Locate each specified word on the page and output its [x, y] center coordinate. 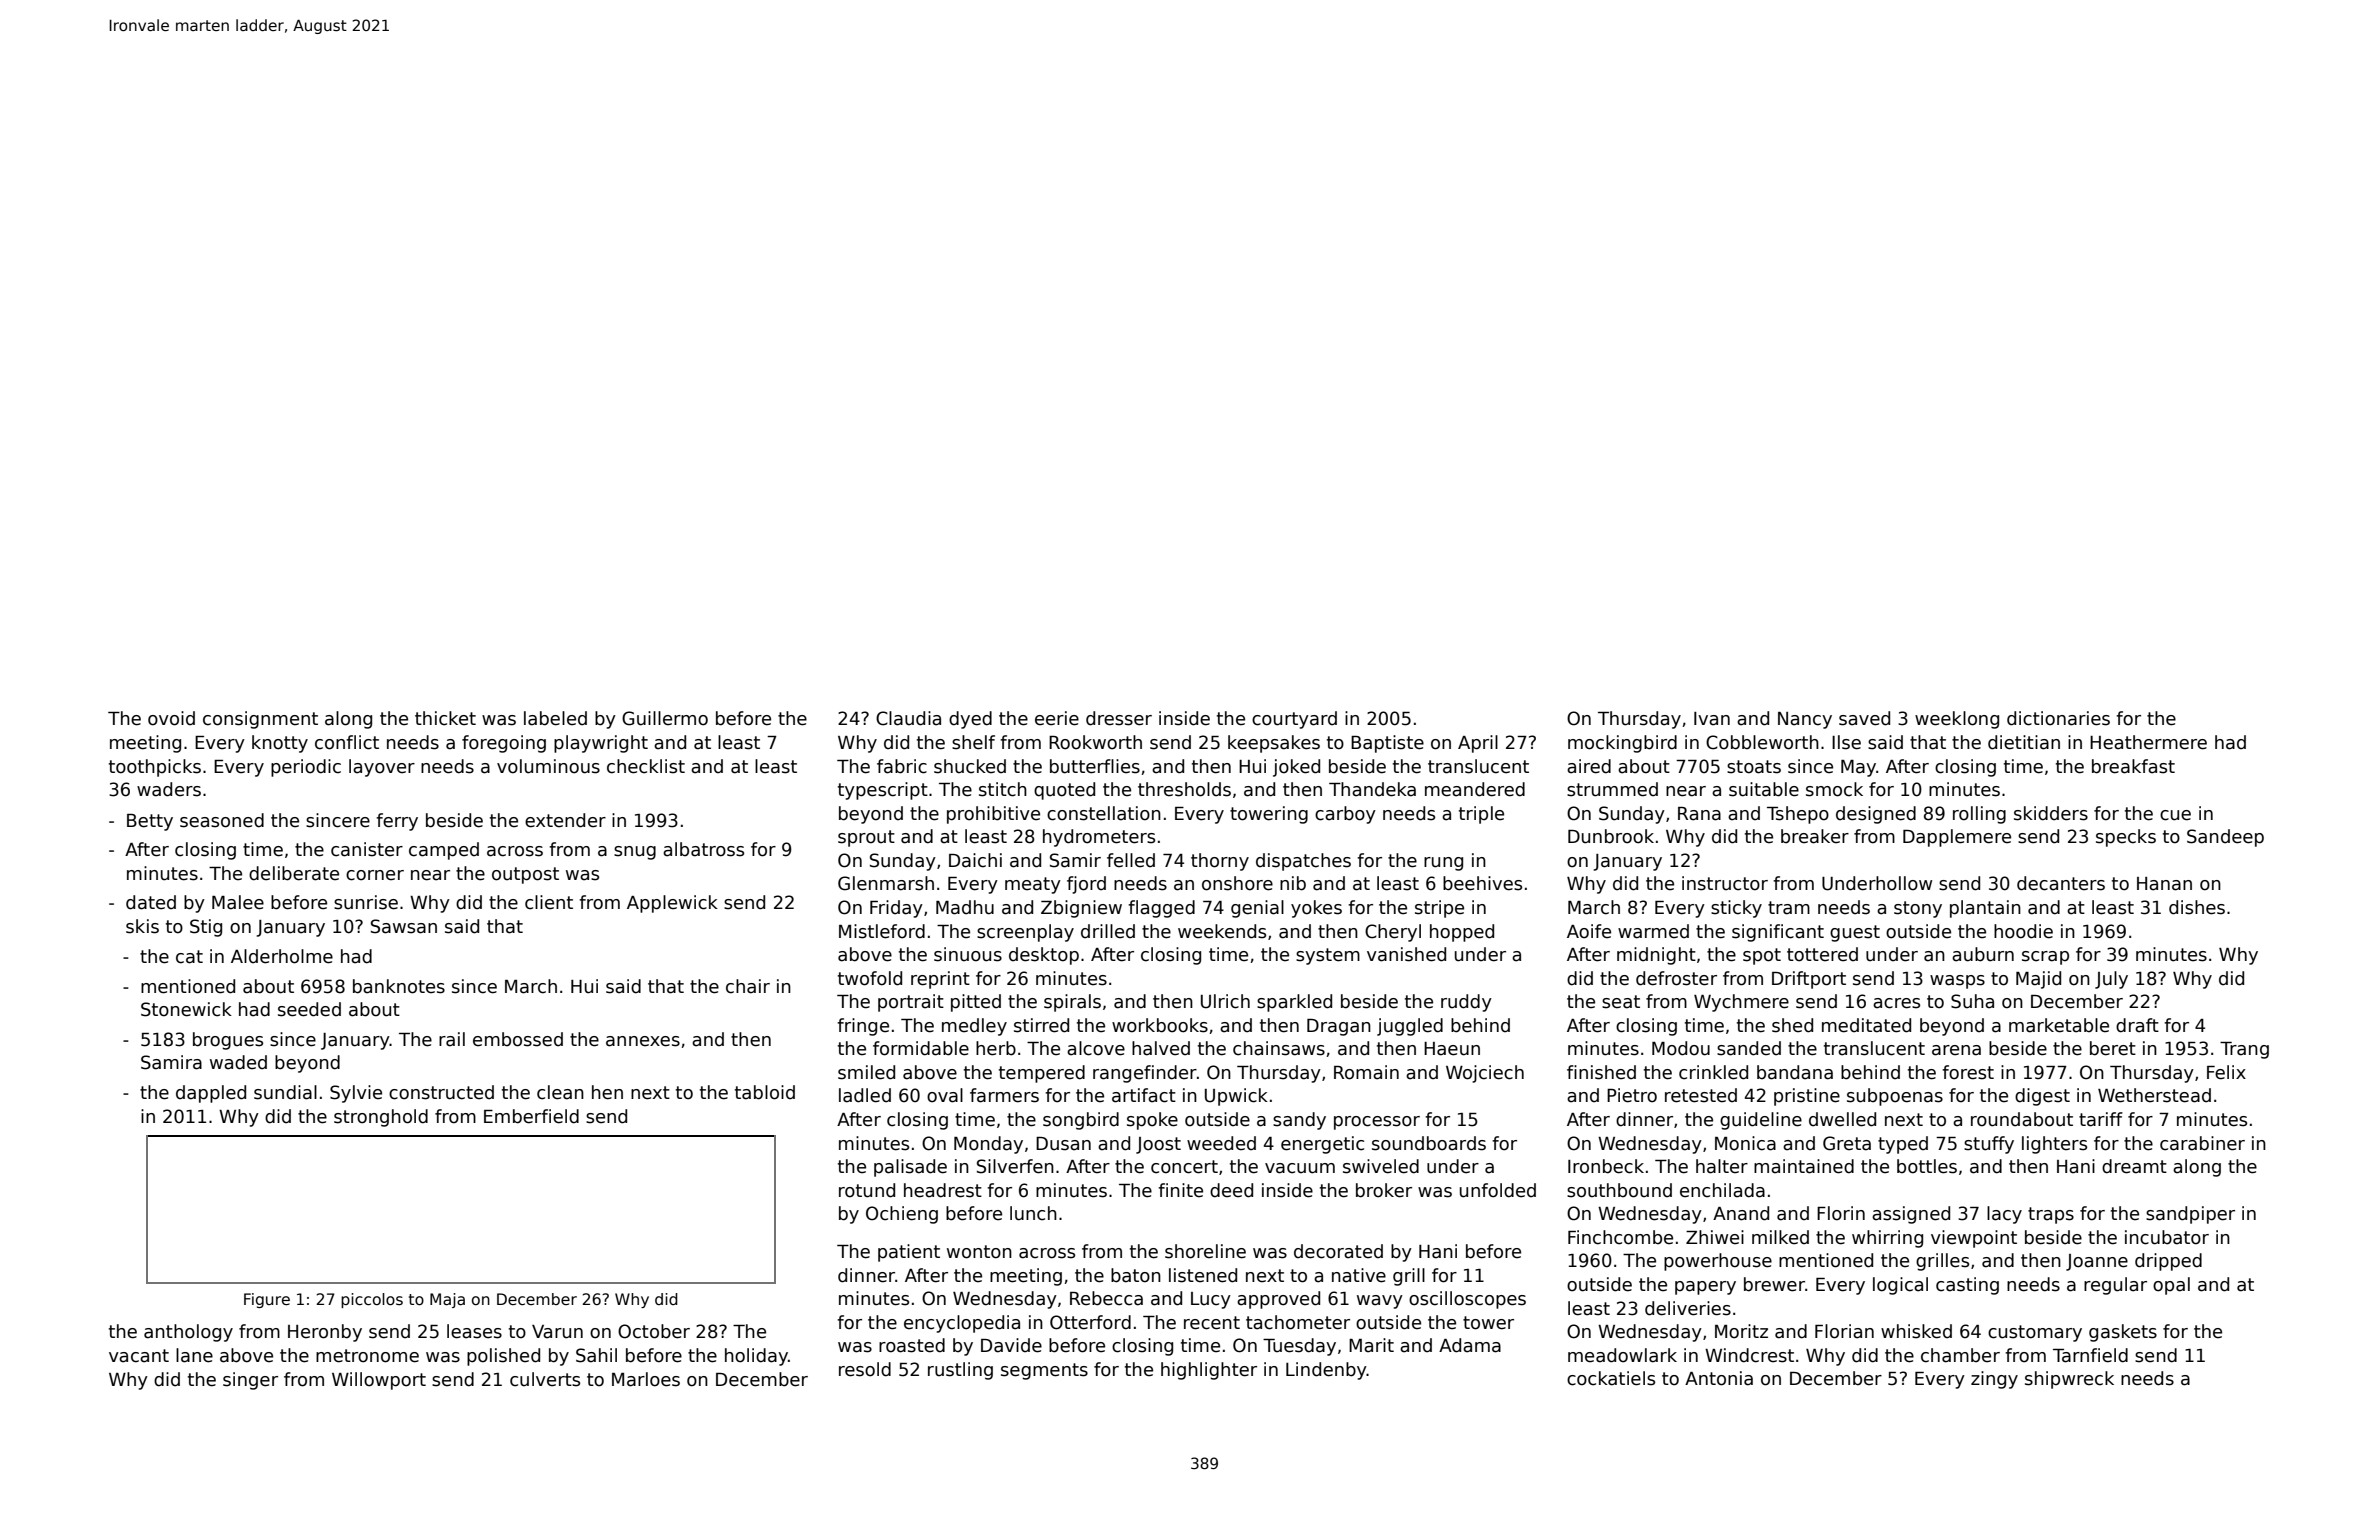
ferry [397, 822]
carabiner [2202, 1143]
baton [1136, 1275]
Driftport [1809, 980]
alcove [1096, 1048]
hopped [1462, 933]
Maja [447, 1300]
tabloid [765, 1092]
